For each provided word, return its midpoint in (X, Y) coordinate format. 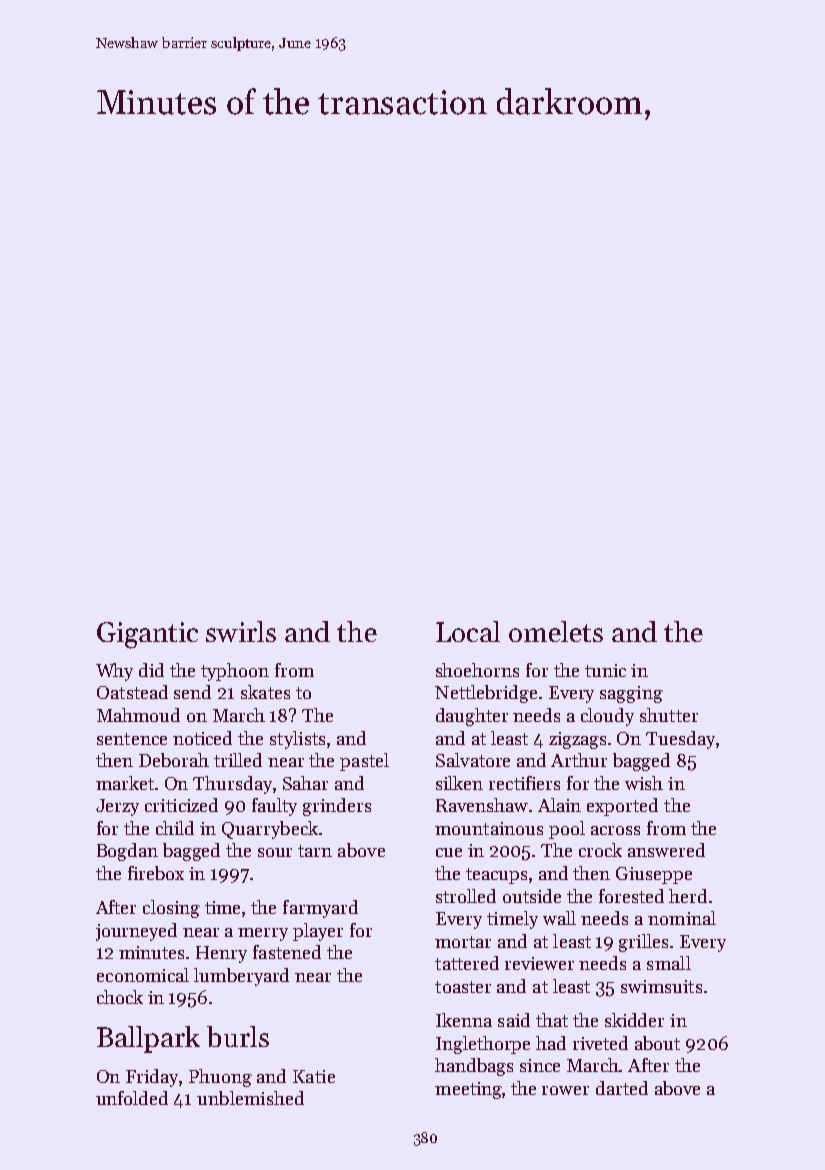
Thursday (232, 785)
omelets (556, 631)
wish (644, 783)
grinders (337, 807)
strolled (466, 896)
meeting (469, 1090)
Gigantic (147, 635)
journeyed (136, 932)
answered (666, 850)
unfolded (132, 1098)
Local (468, 631)
